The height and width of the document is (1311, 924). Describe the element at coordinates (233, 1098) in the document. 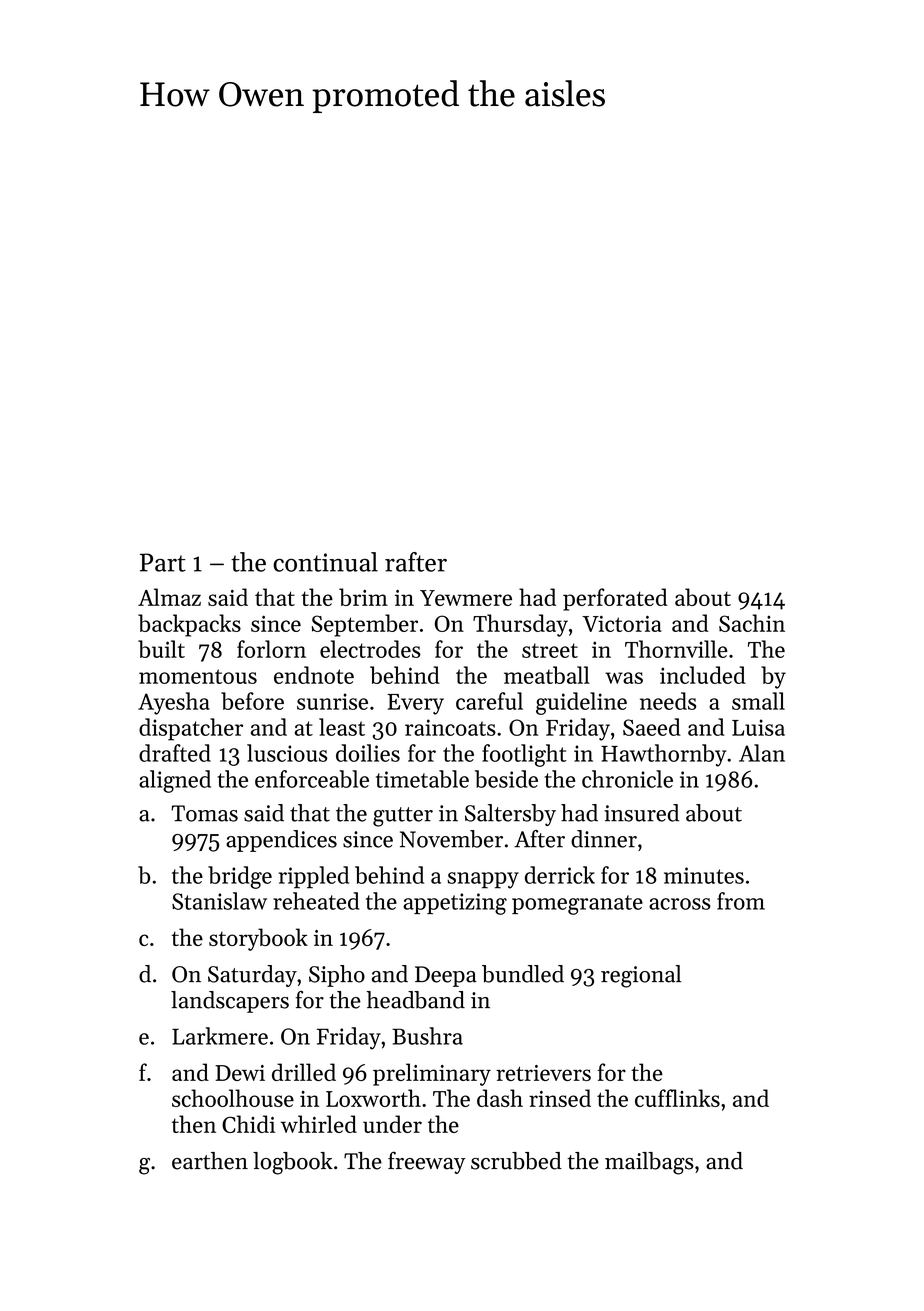

I see `schoolhouse` at that location.
